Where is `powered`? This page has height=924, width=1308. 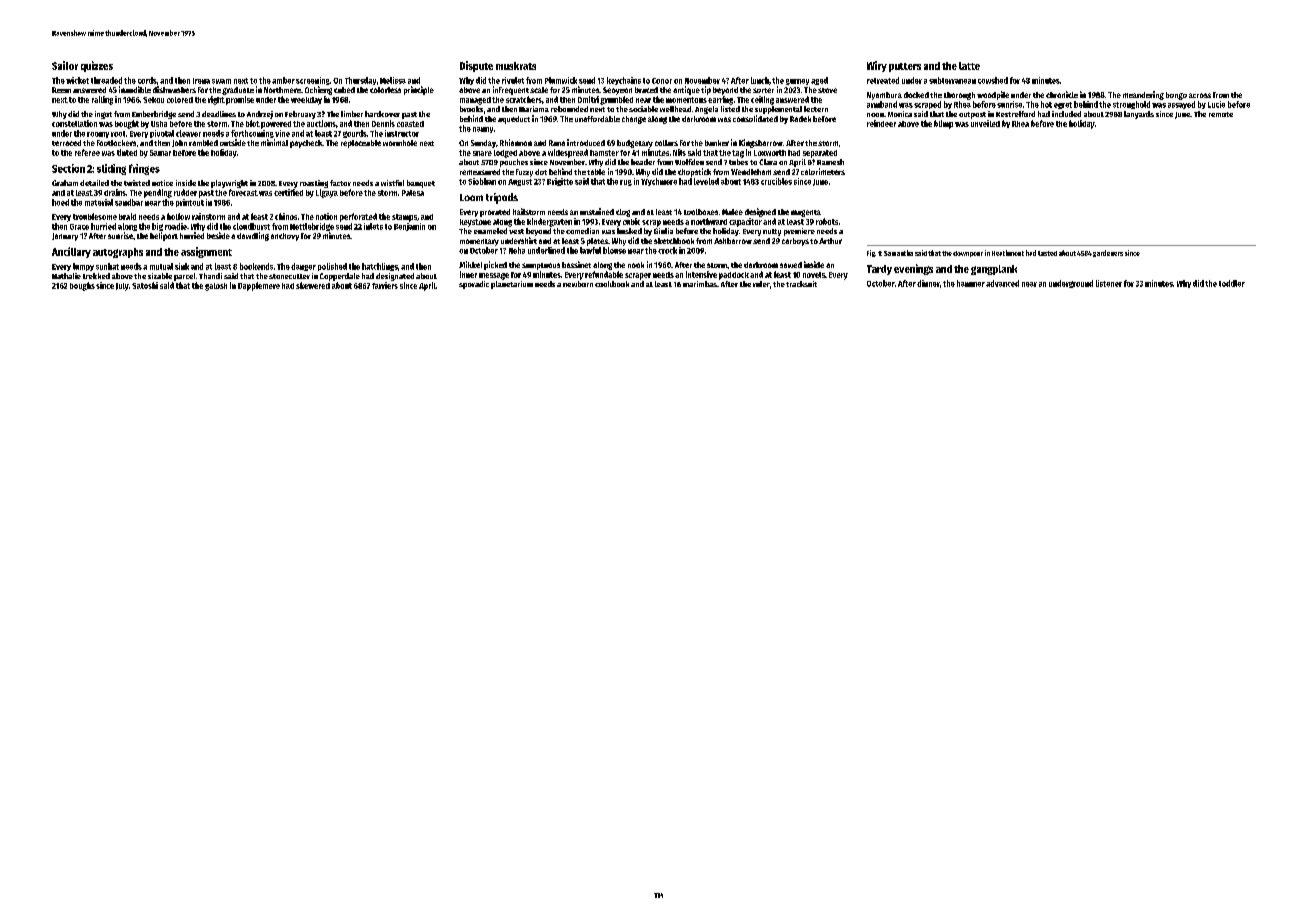
powered is located at coordinates (276, 125).
